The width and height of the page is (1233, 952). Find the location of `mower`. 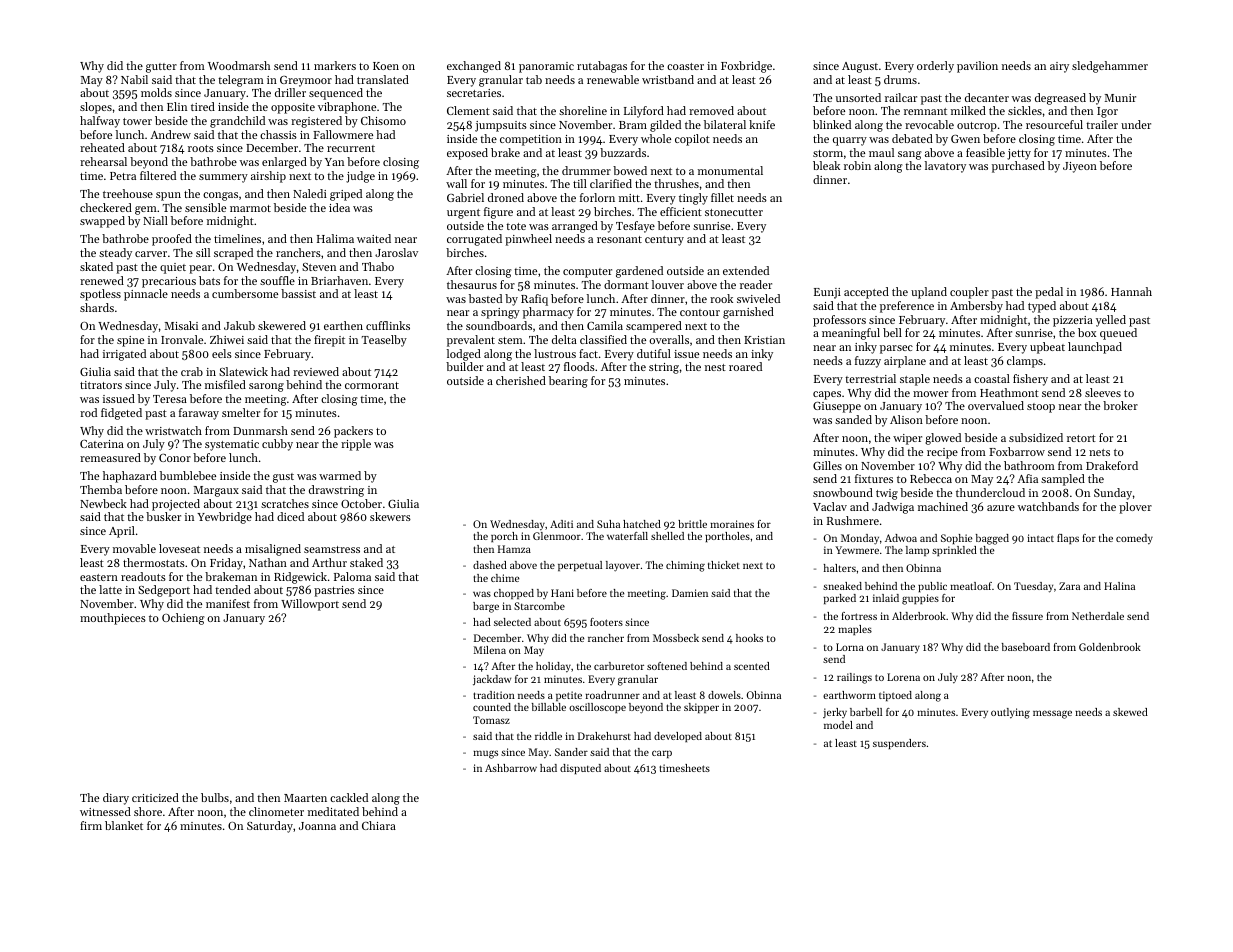

mower is located at coordinates (930, 394).
